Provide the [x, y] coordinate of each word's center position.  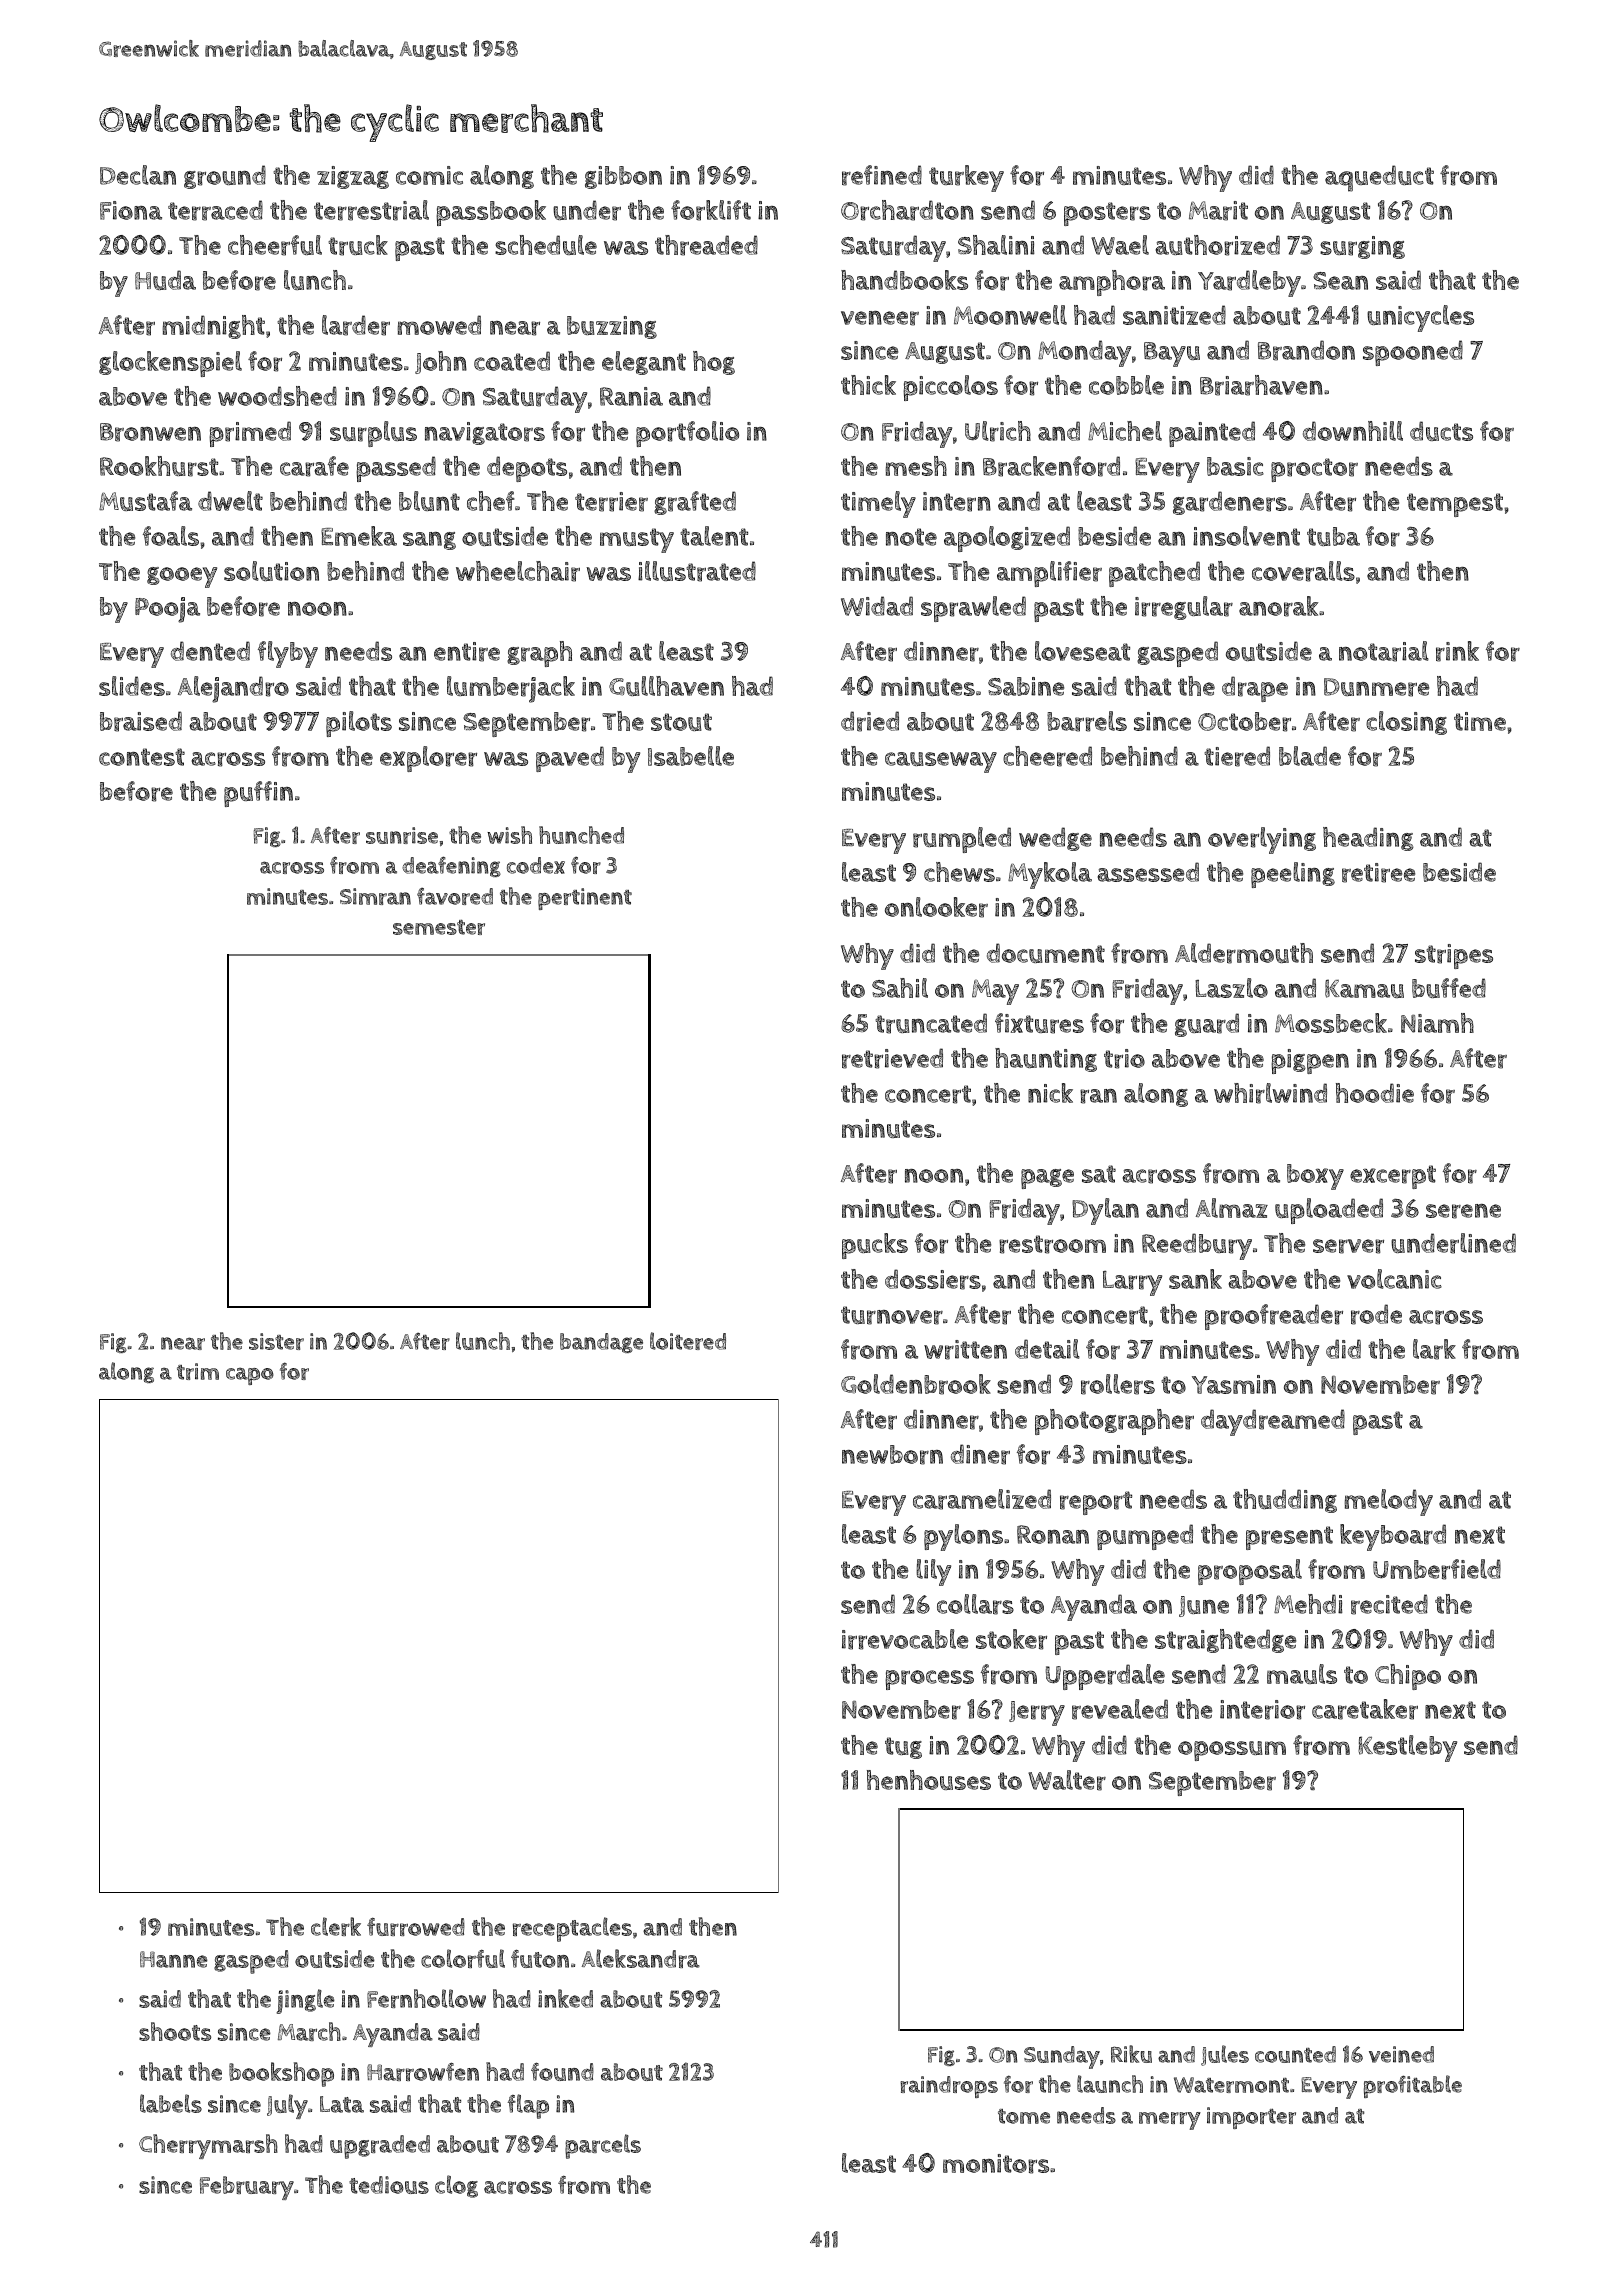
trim [198, 1371]
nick [1050, 1093]
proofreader [1274, 1317]
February [247, 2188]
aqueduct [1379, 178]
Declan [138, 175]
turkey [966, 178]
